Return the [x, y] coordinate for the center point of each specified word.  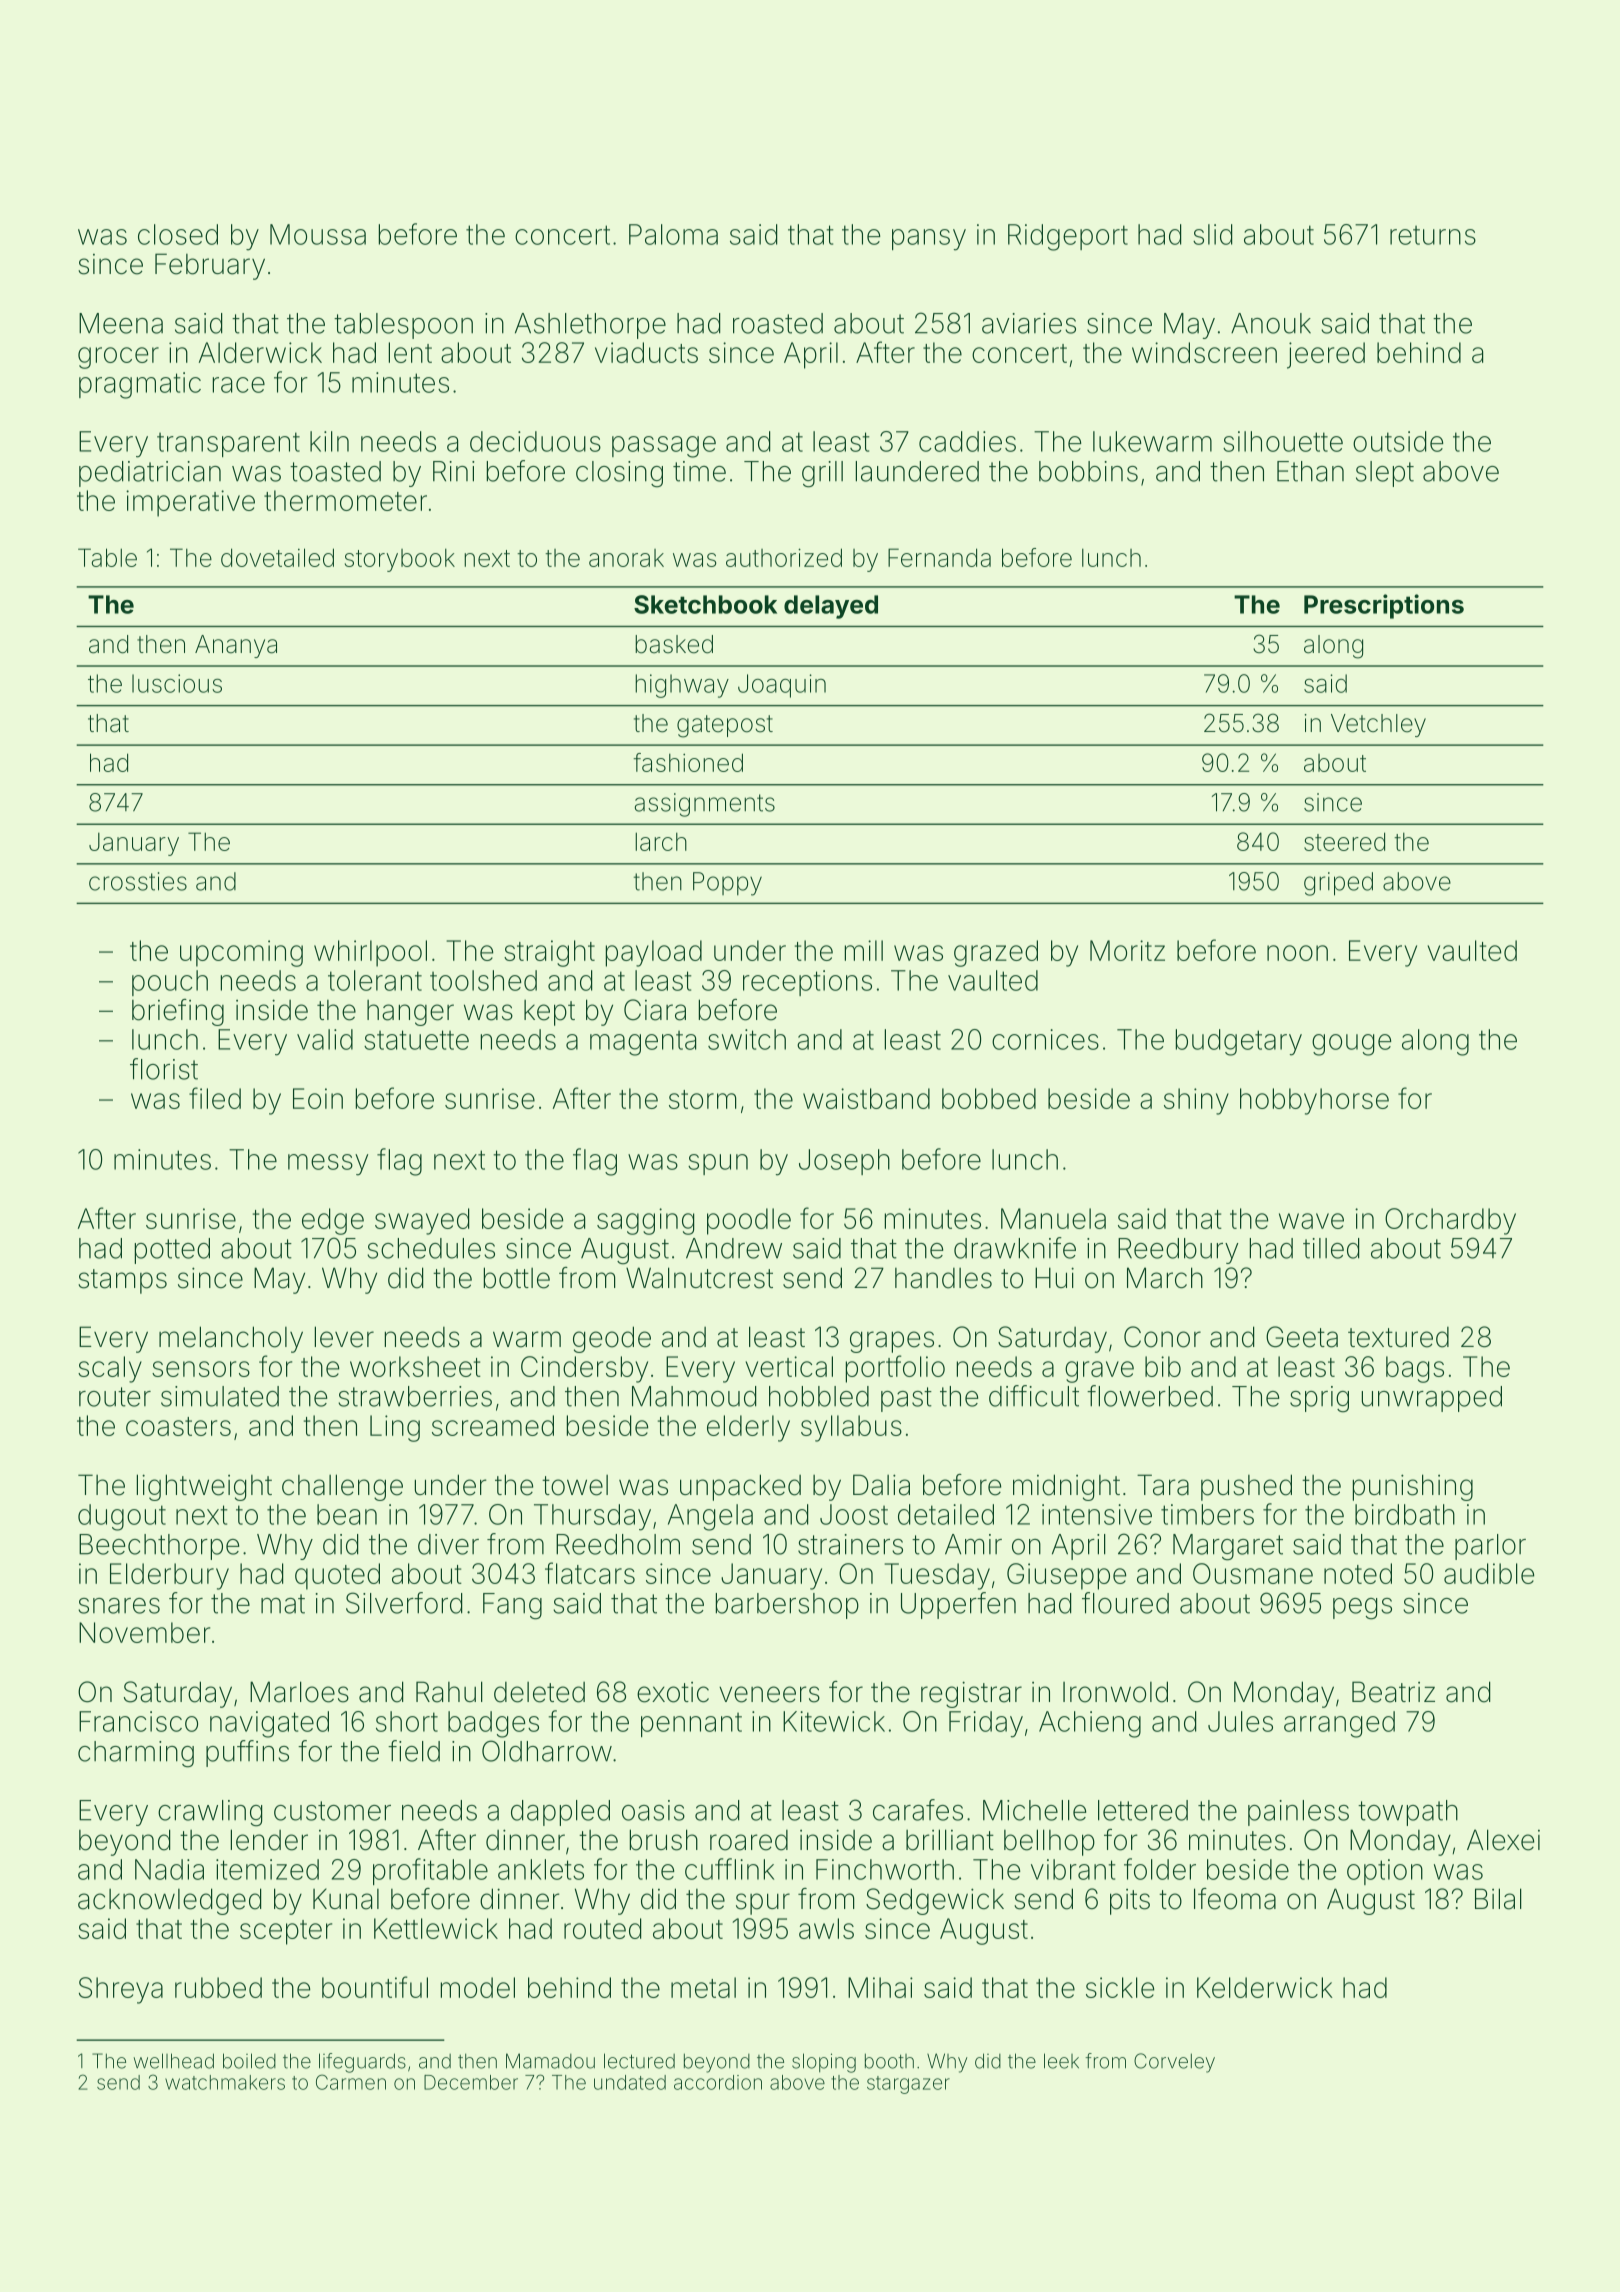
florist [164, 1069]
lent [410, 352]
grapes [892, 1342]
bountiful [375, 1987]
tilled [1331, 1248]
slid [1212, 234]
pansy [929, 240]
